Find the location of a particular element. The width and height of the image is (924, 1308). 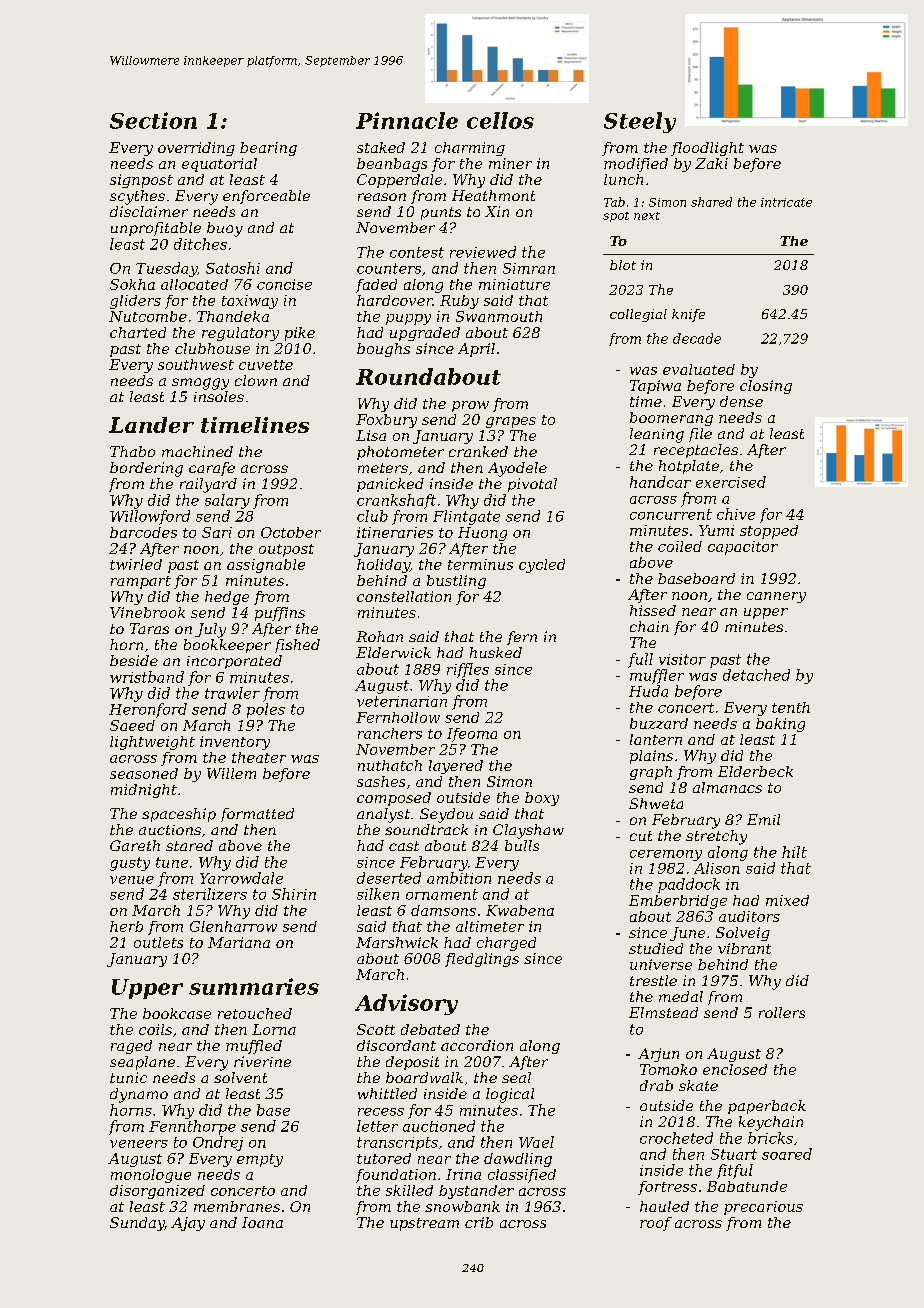

Steely is located at coordinates (640, 122).
